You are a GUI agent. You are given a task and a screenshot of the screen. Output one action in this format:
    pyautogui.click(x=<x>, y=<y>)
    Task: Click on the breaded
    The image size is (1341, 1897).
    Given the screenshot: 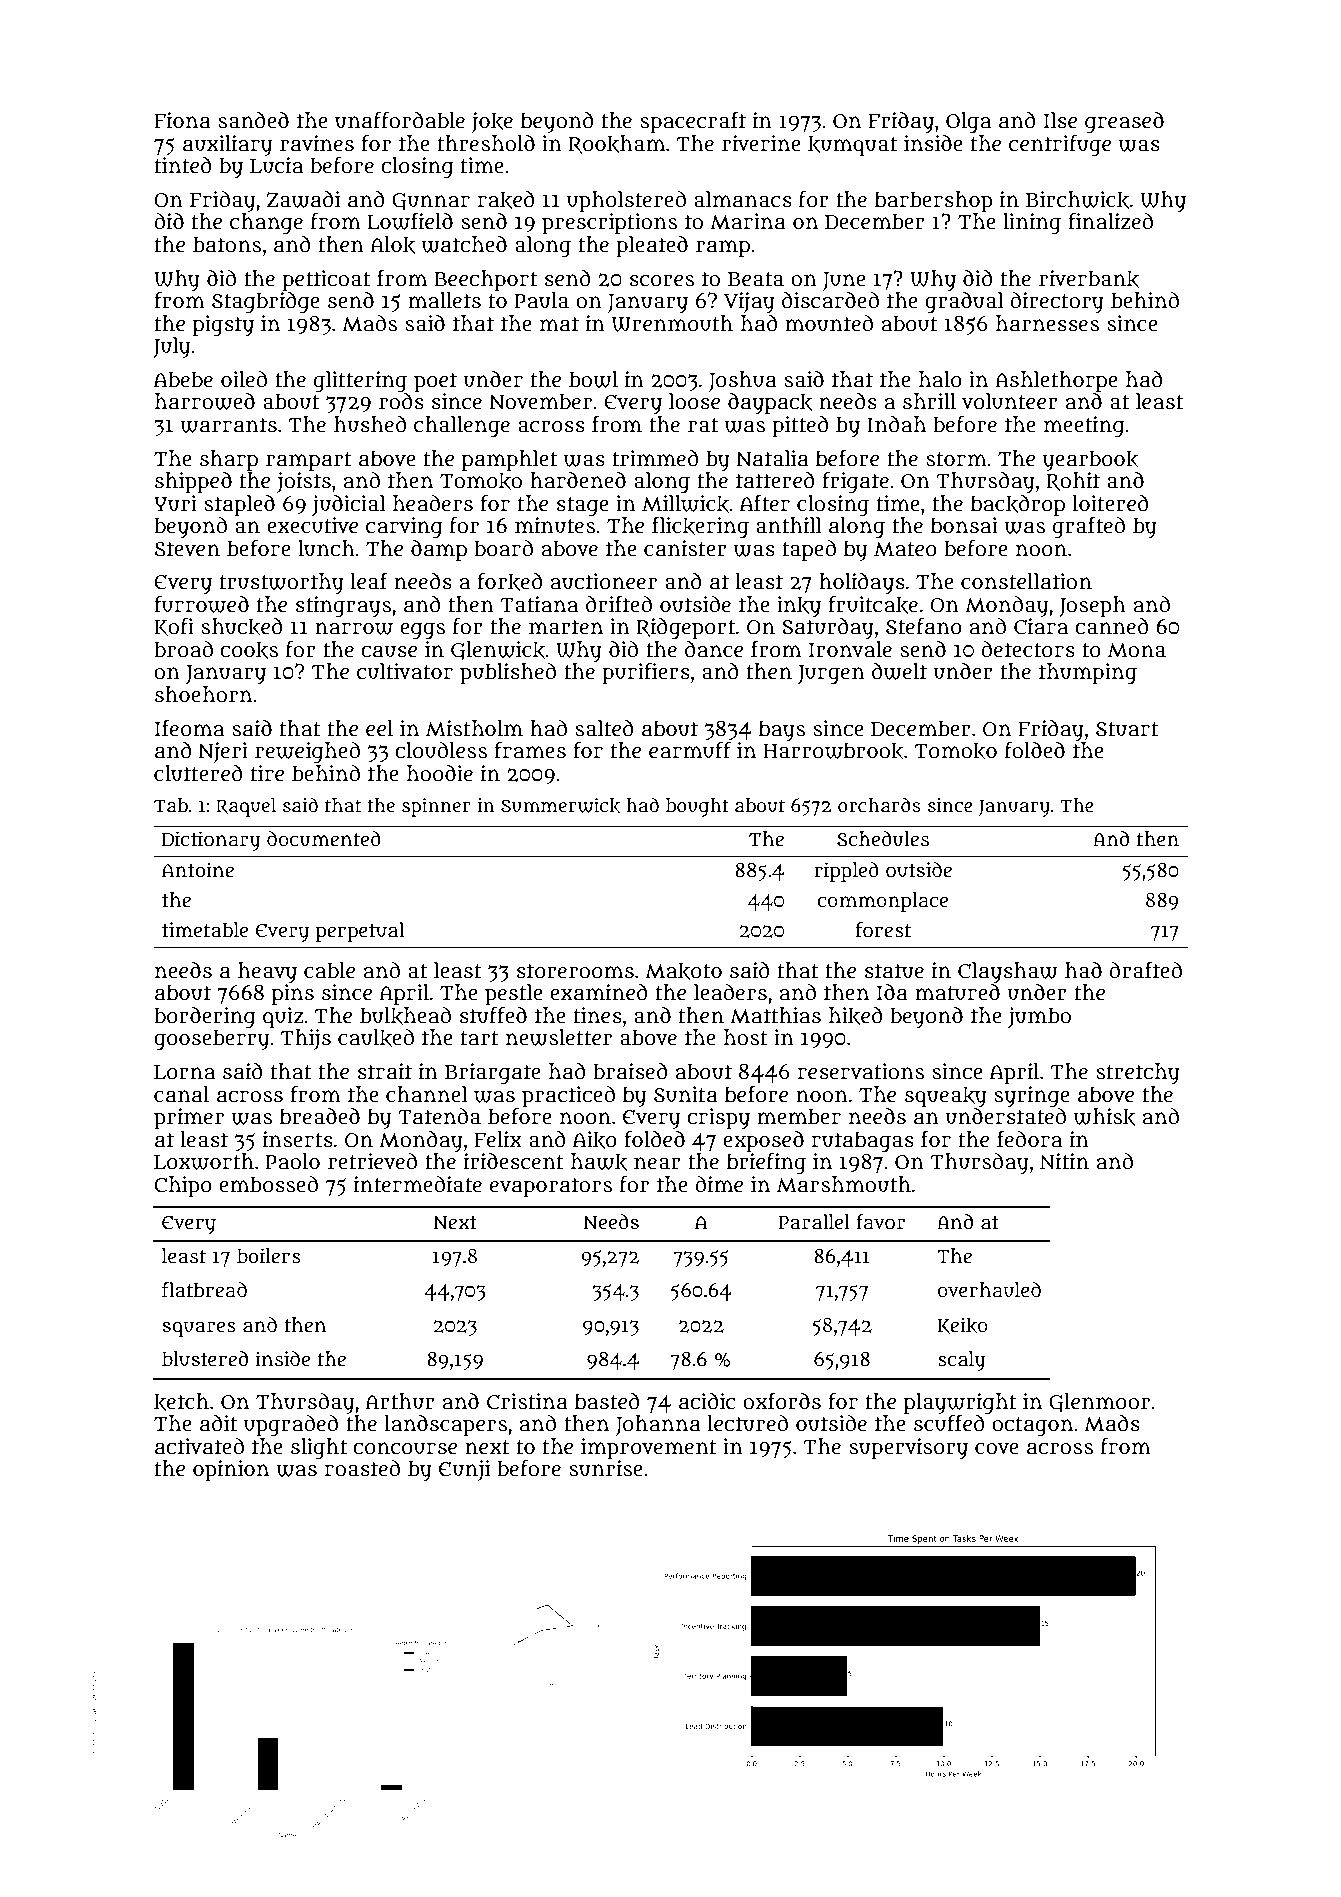 What is the action you would take?
    pyautogui.click(x=320, y=1116)
